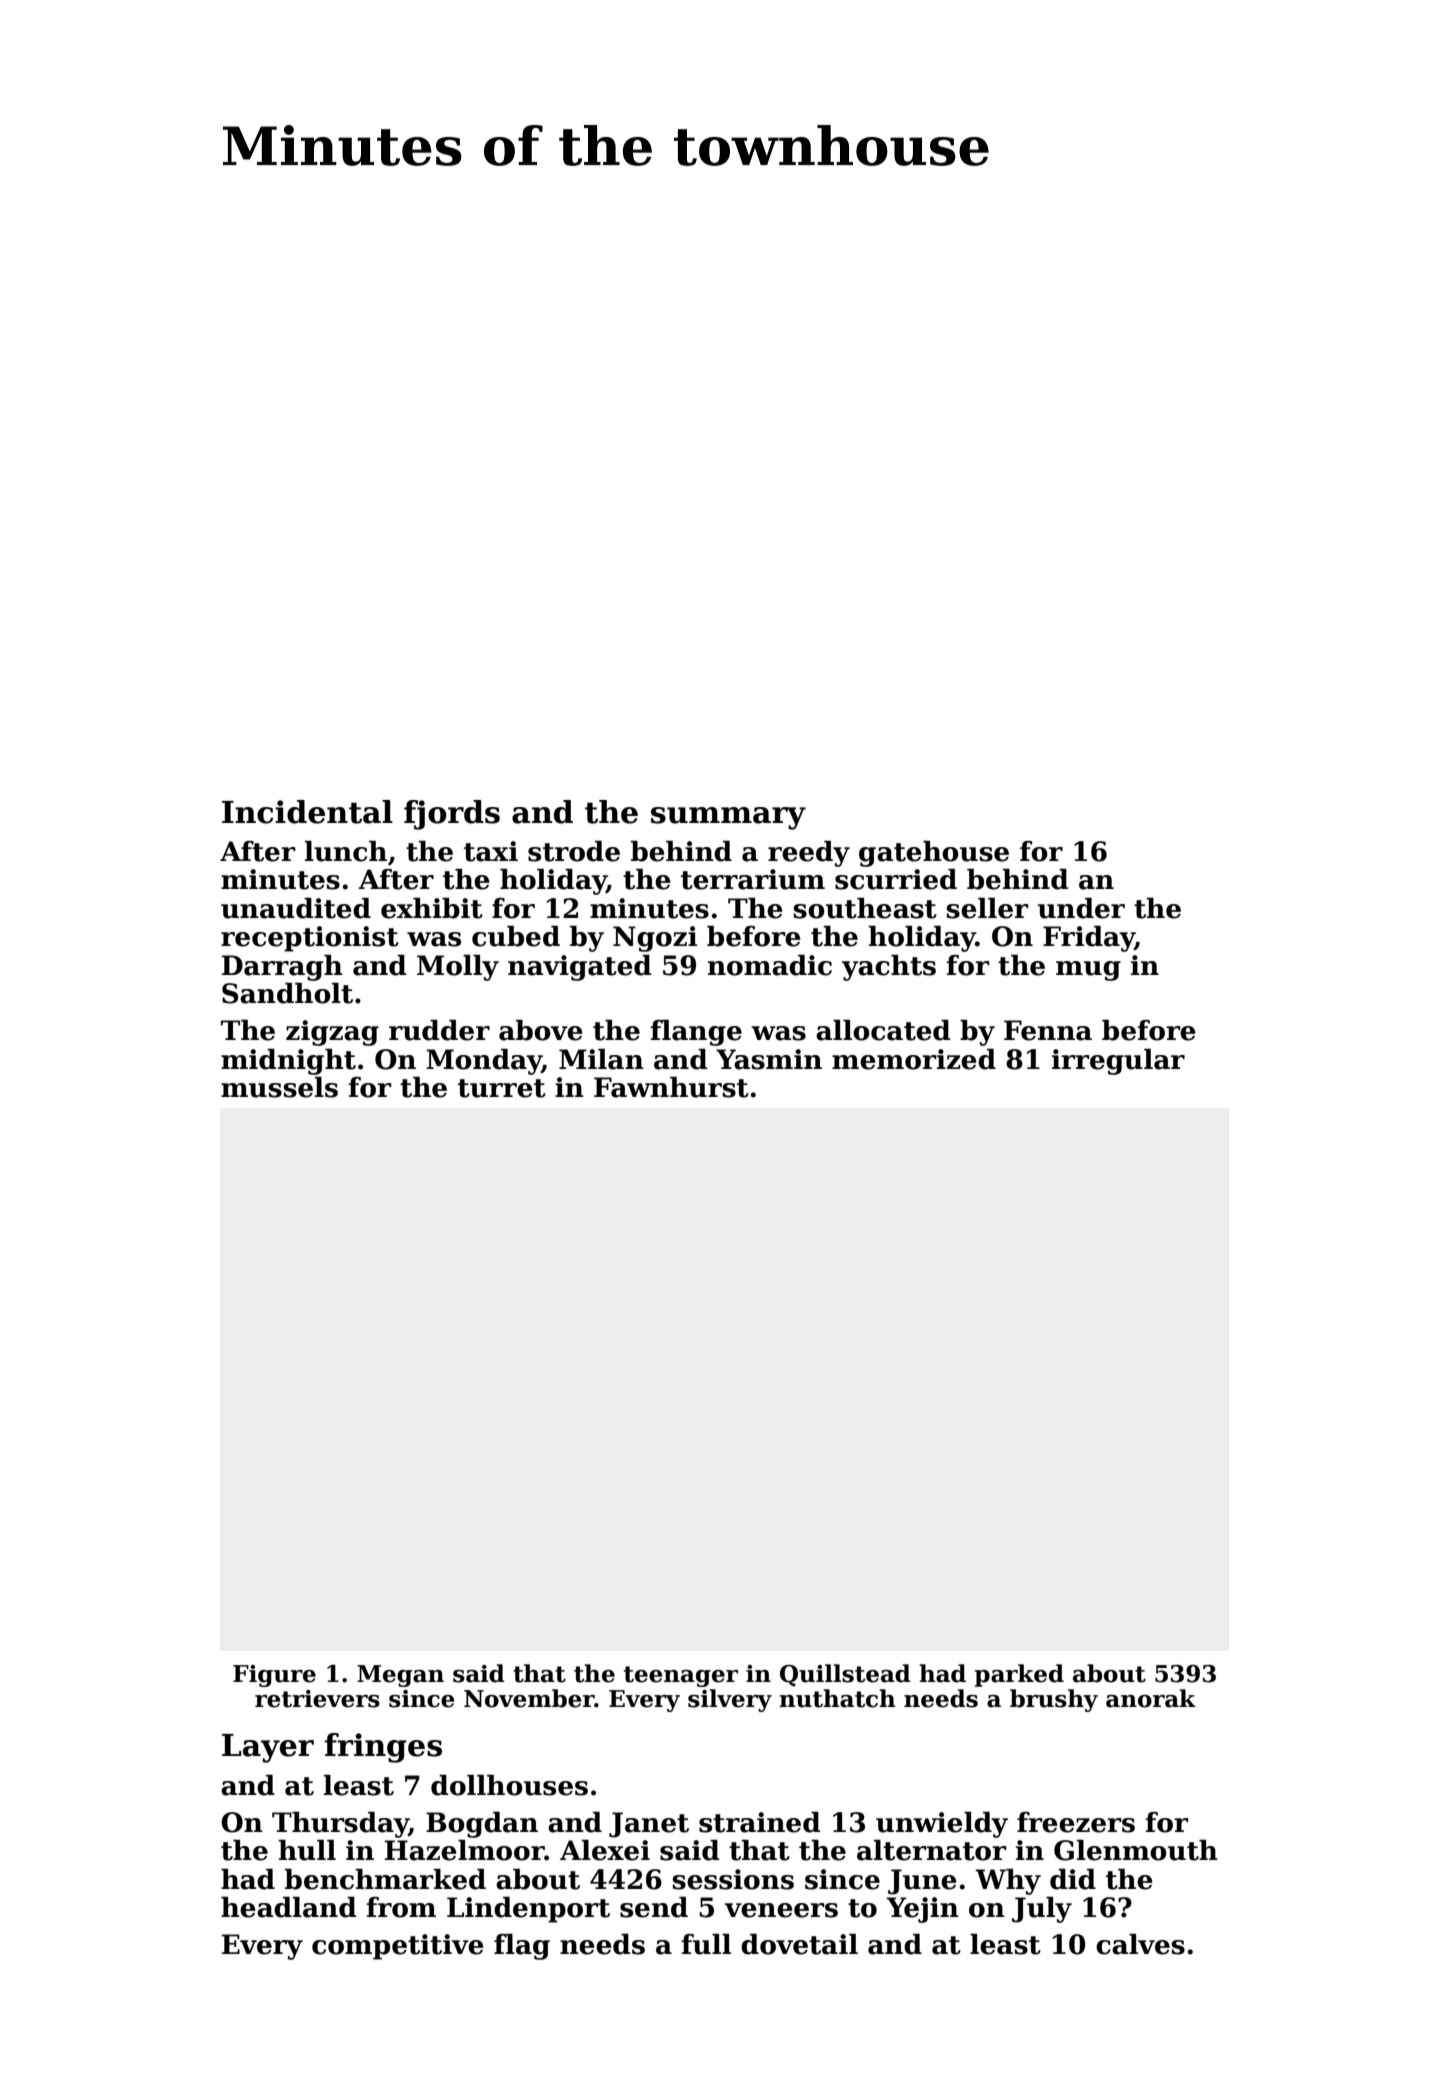 The width and height of the screenshot is (1450, 2100). I want to click on under, so click(1081, 908).
